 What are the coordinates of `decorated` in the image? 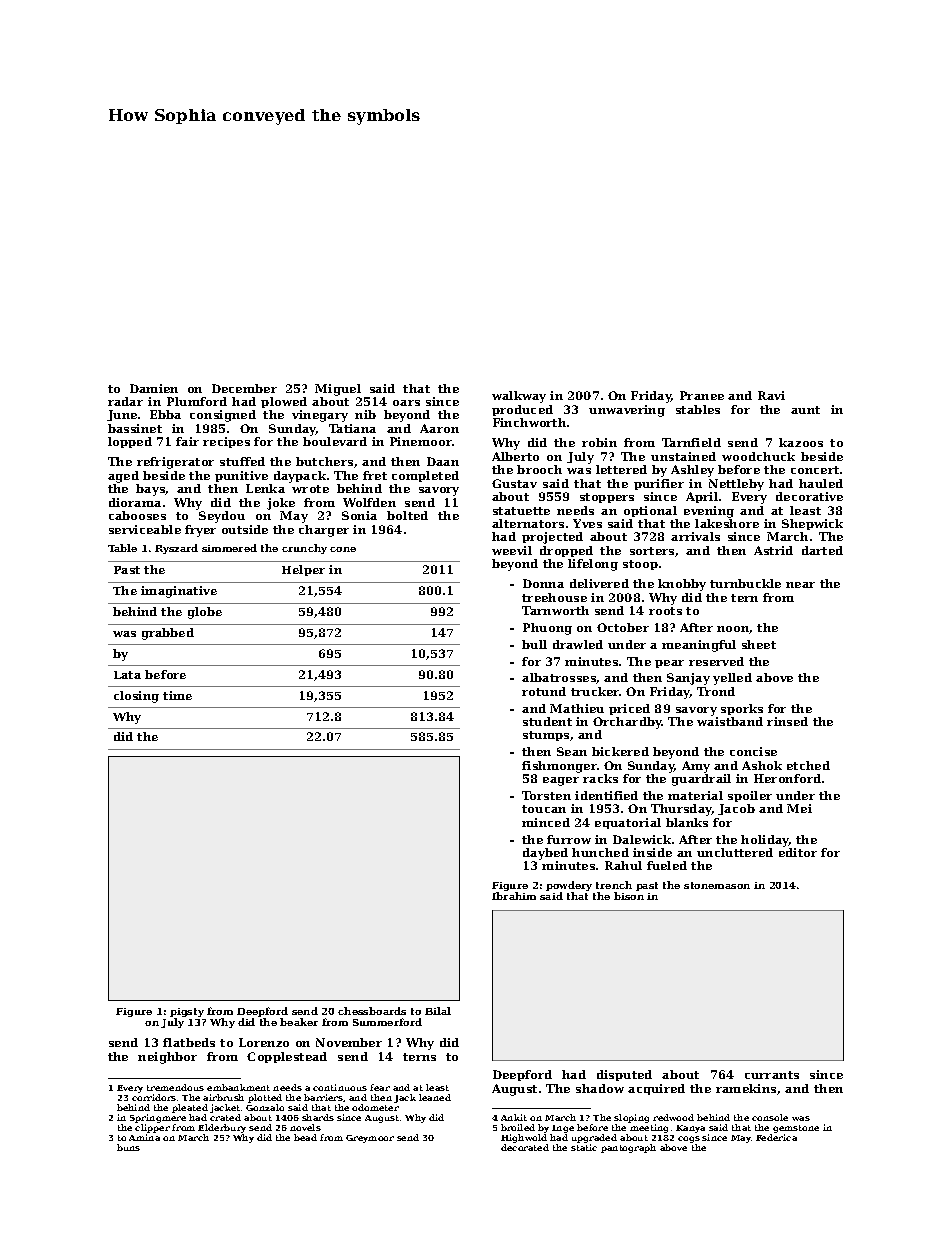 It's located at (525, 1147).
